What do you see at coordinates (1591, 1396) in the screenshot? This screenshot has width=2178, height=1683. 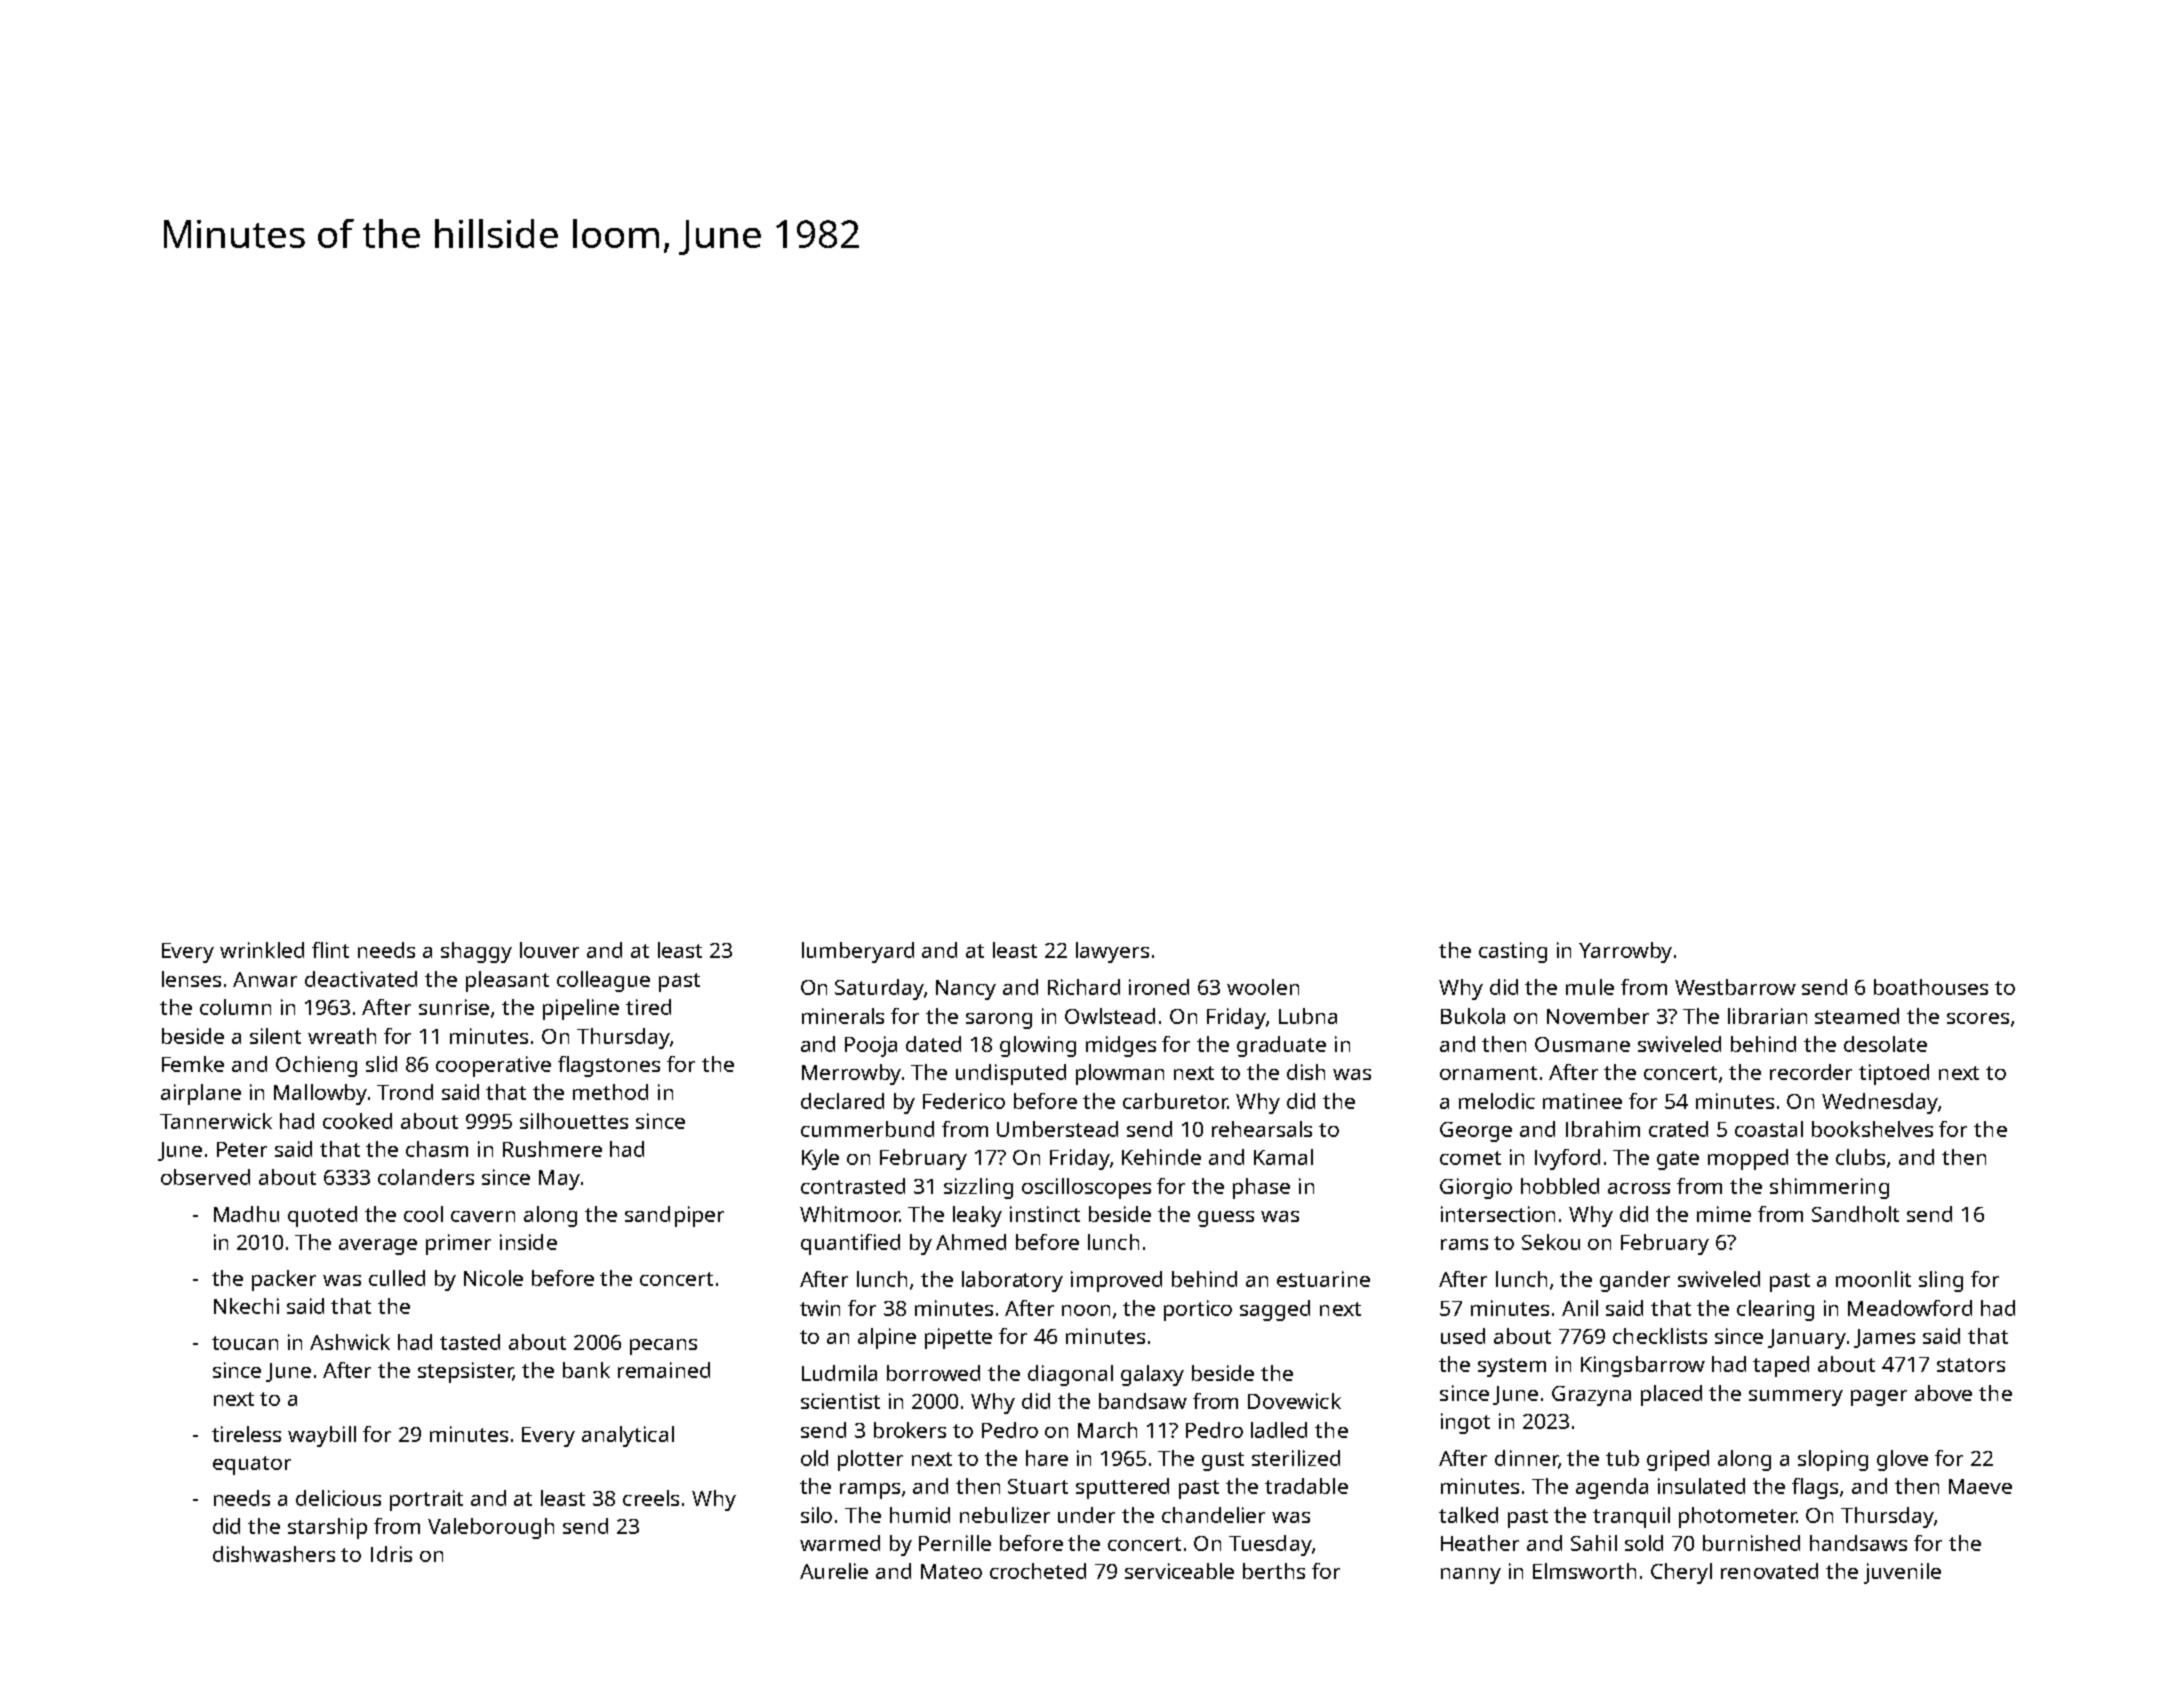 I see `Grazyna` at bounding box center [1591, 1396].
